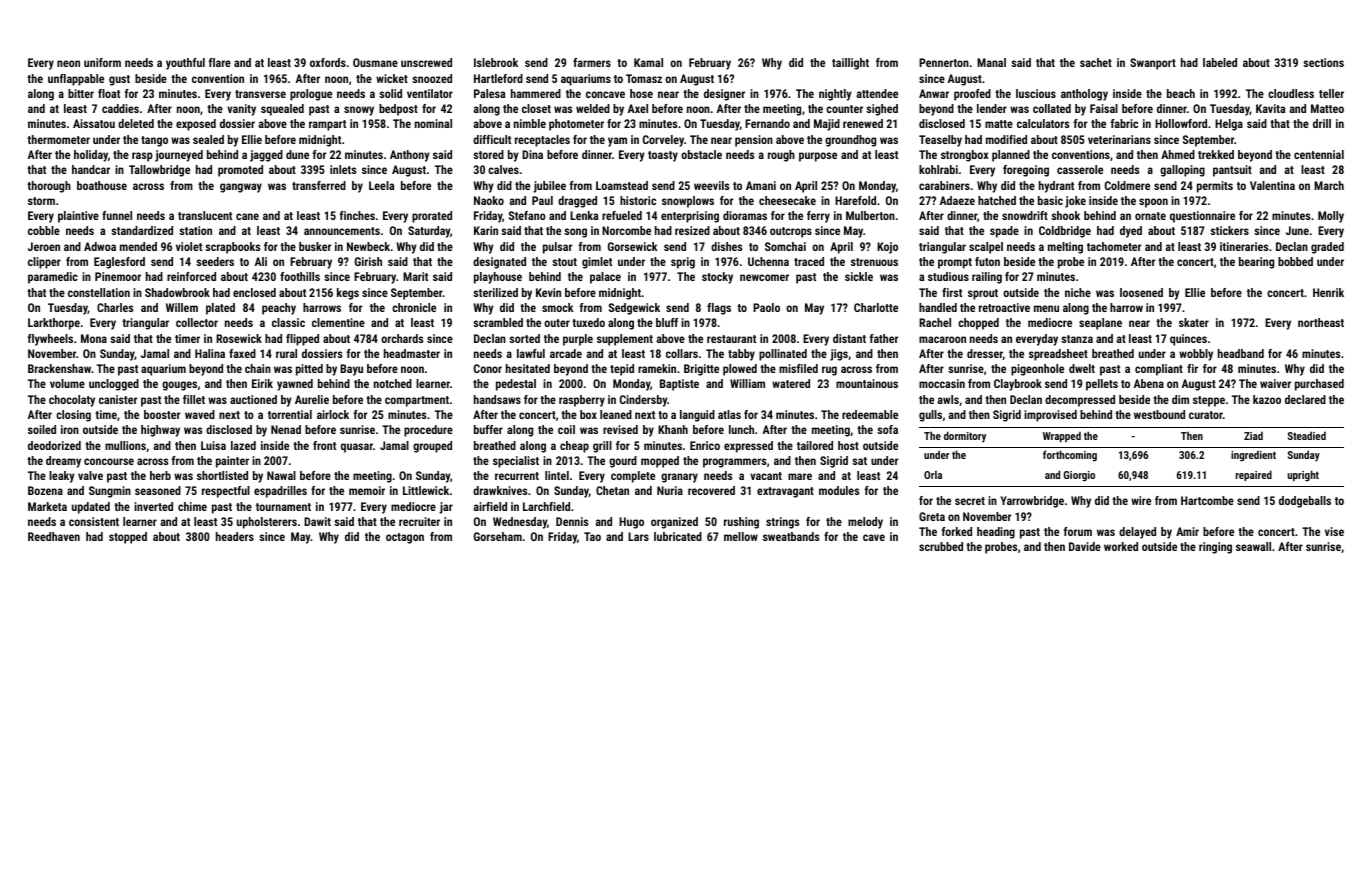  I want to click on Henrik, so click(1328, 292).
